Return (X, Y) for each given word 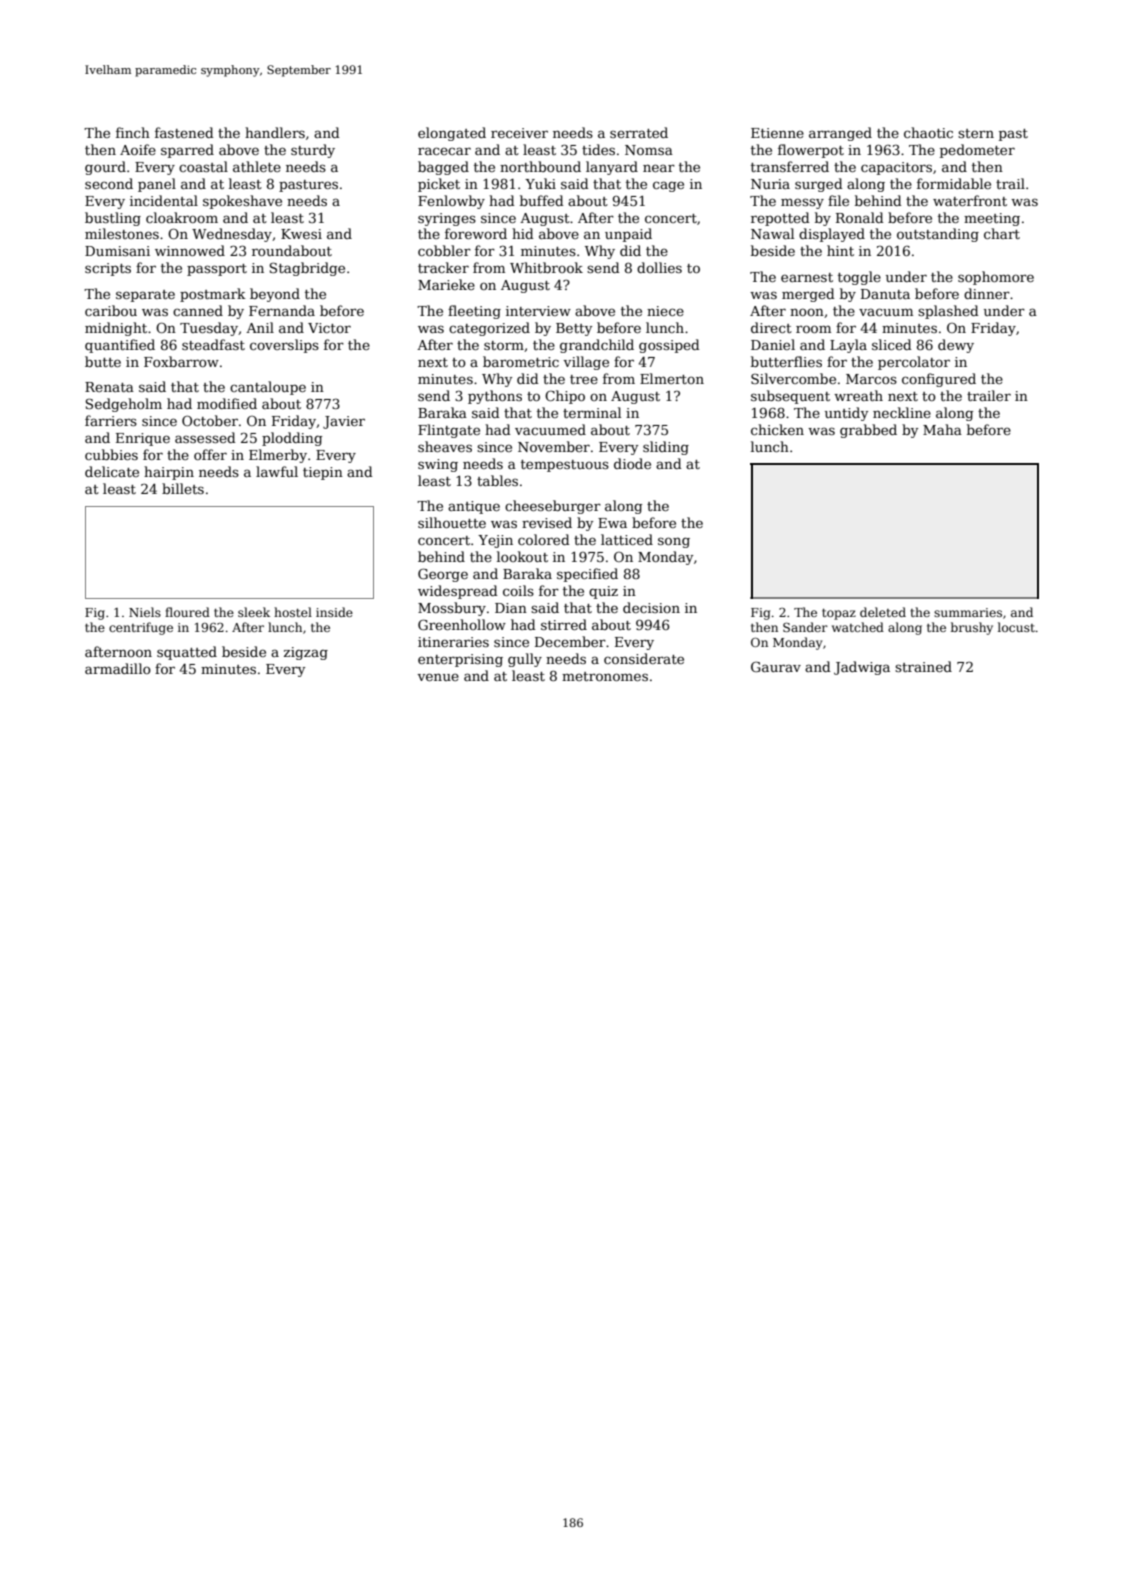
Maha (942, 429)
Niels (145, 612)
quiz (603, 592)
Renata (109, 387)
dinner (987, 293)
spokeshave (242, 202)
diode (632, 463)
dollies (659, 267)
